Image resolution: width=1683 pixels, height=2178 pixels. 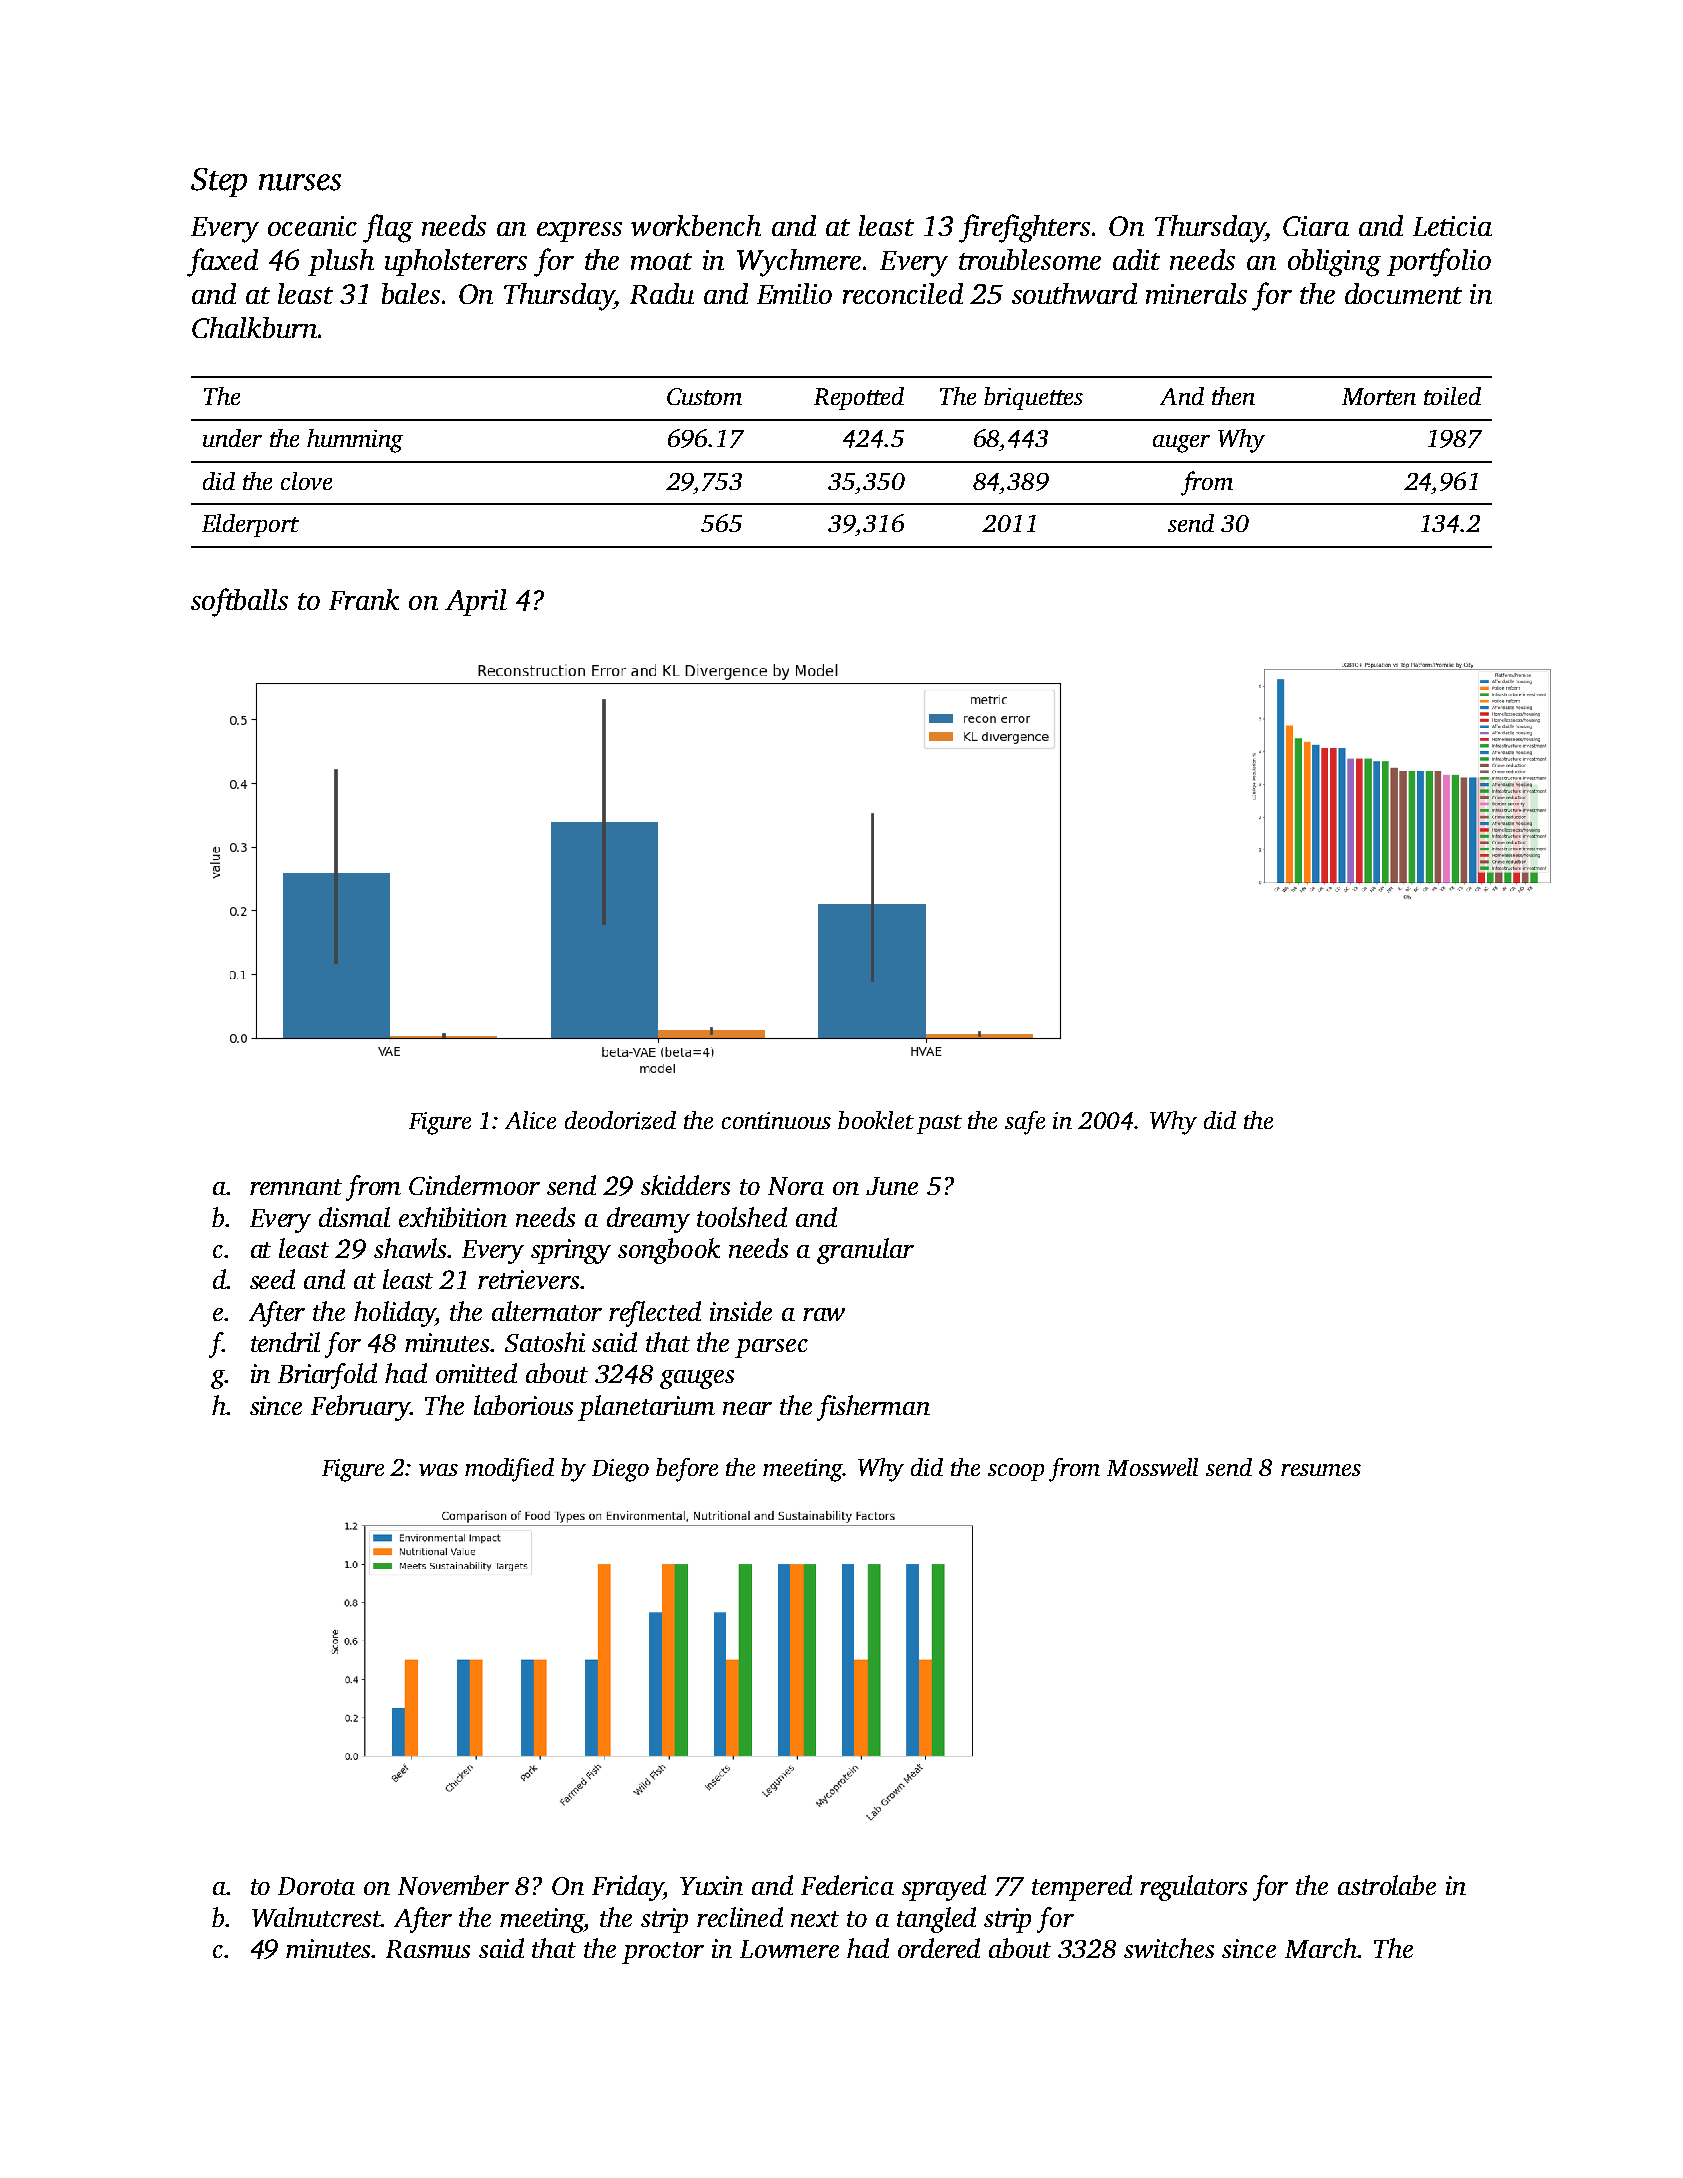 I want to click on astrolabe, so click(x=1387, y=1885).
